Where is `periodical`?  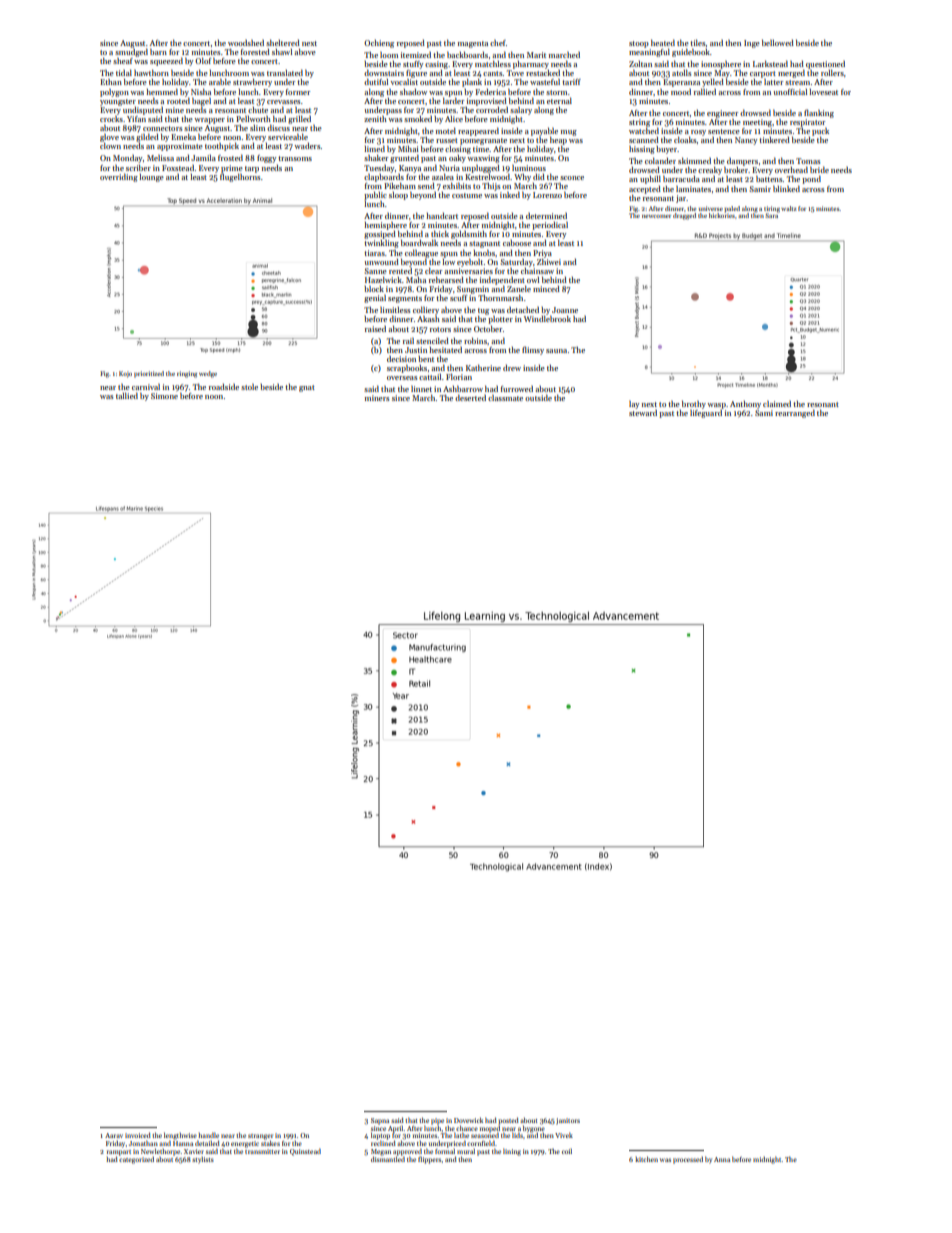 periodical is located at coordinates (550, 226).
